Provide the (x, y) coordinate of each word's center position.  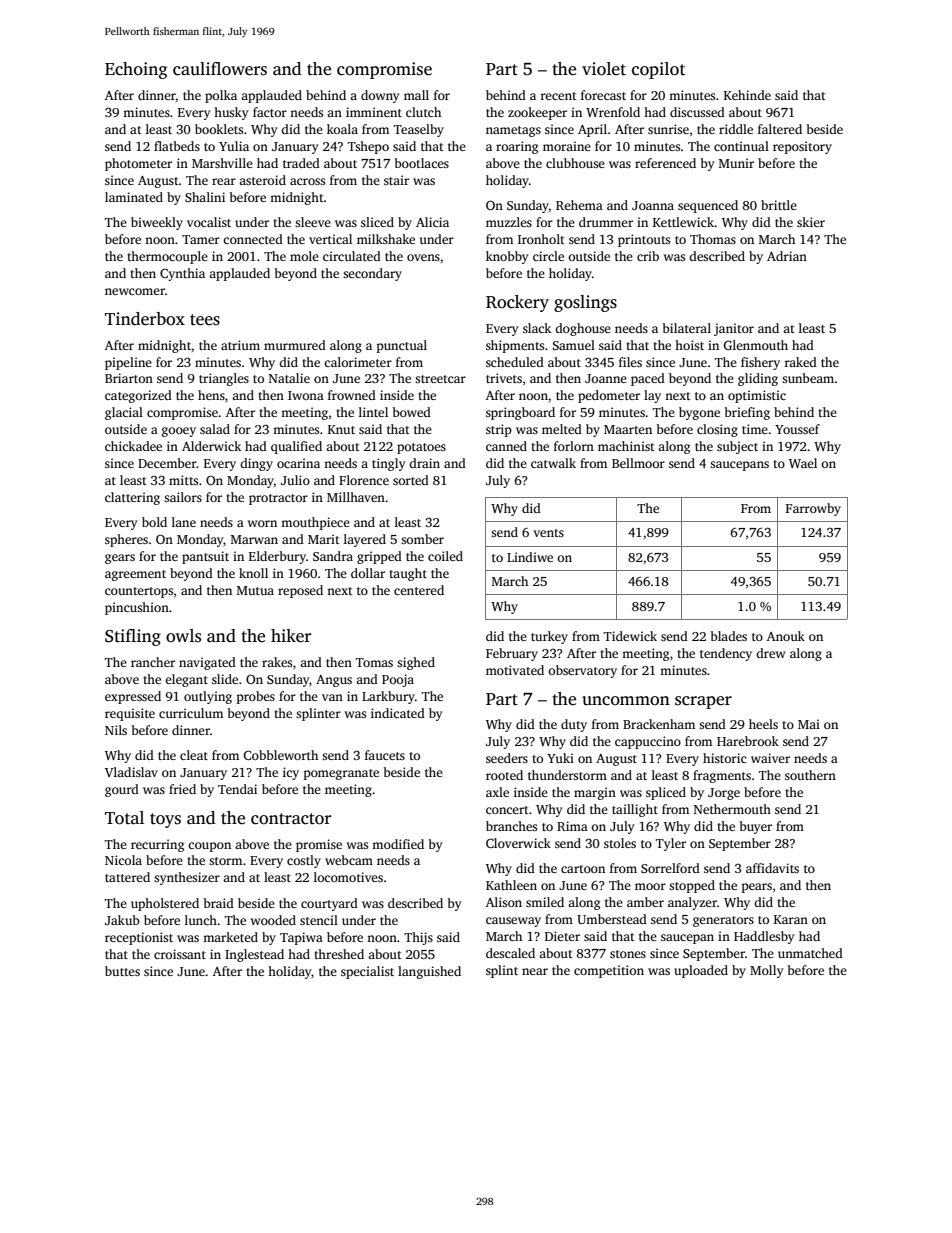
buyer (756, 827)
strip (499, 430)
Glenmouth (756, 345)
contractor (291, 819)
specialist (367, 972)
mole (304, 256)
